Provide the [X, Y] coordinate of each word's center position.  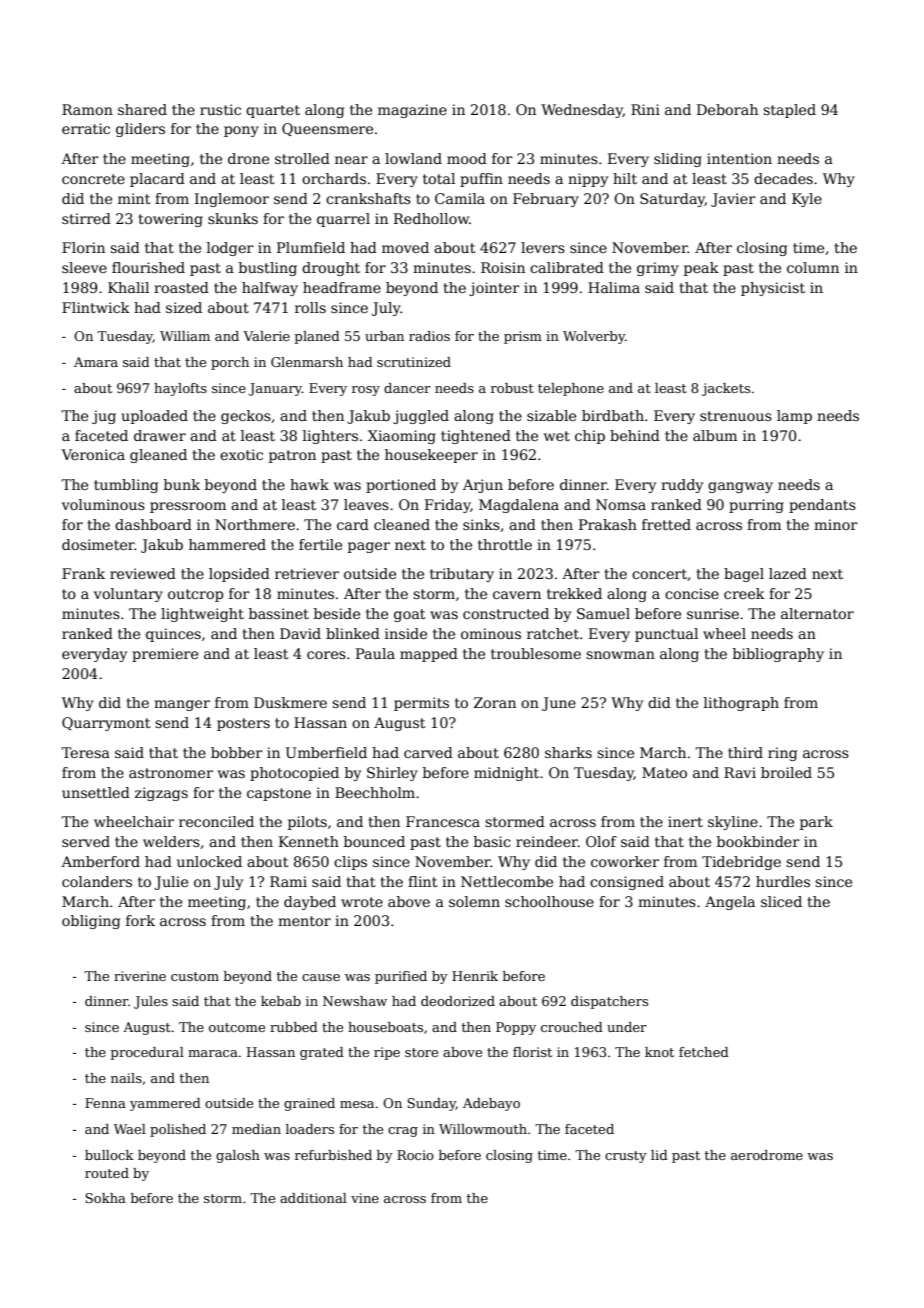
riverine [140, 976]
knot [659, 1052]
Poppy [516, 1028]
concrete [93, 179]
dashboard [153, 524]
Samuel [603, 613]
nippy [588, 180]
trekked [574, 593]
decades [783, 178]
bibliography [778, 655]
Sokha [105, 1198]
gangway [740, 487]
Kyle [807, 200]
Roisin [503, 267]
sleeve [84, 267]
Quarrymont [106, 724]
